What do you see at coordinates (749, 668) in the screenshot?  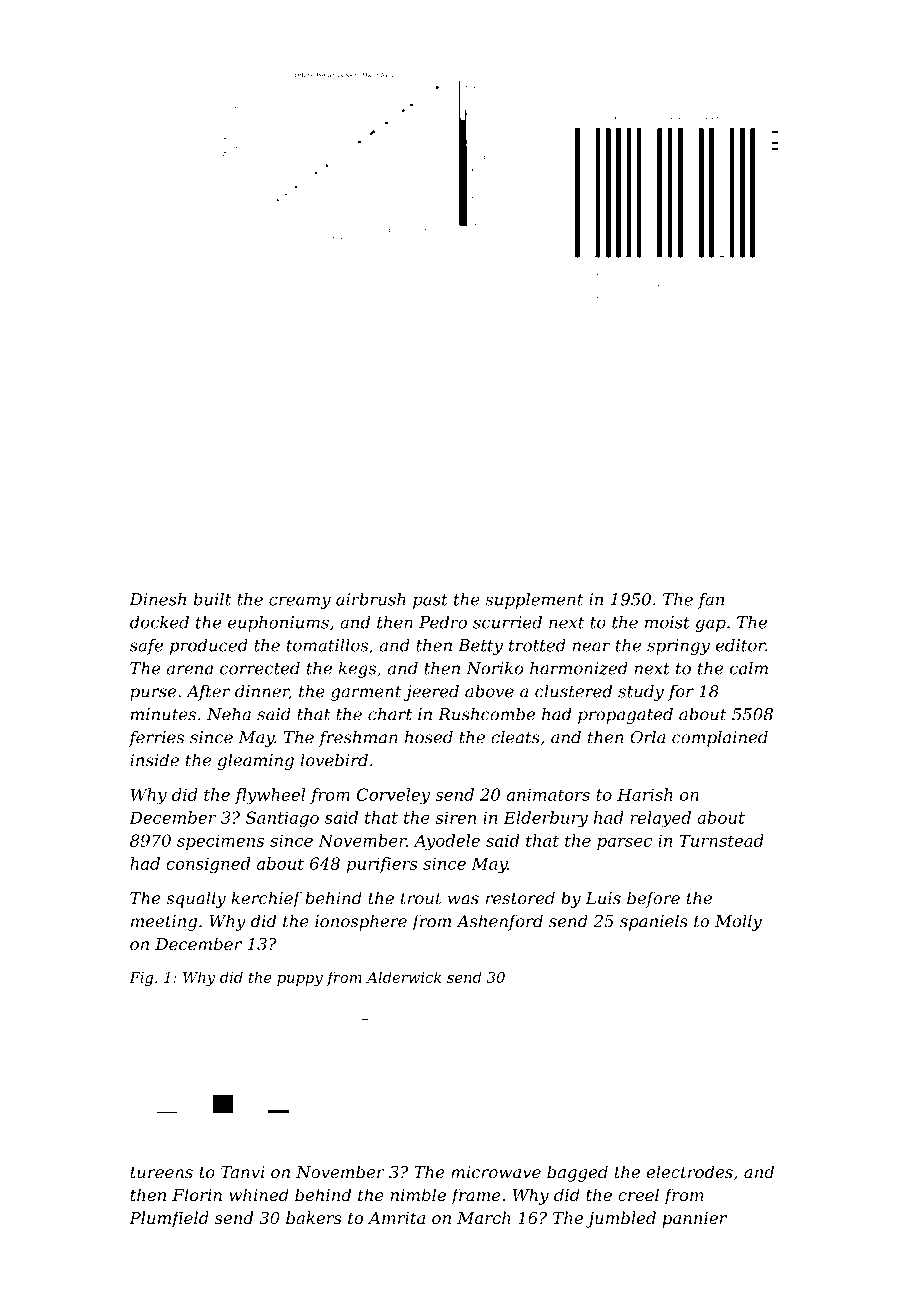 I see `calm` at bounding box center [749, 668].
